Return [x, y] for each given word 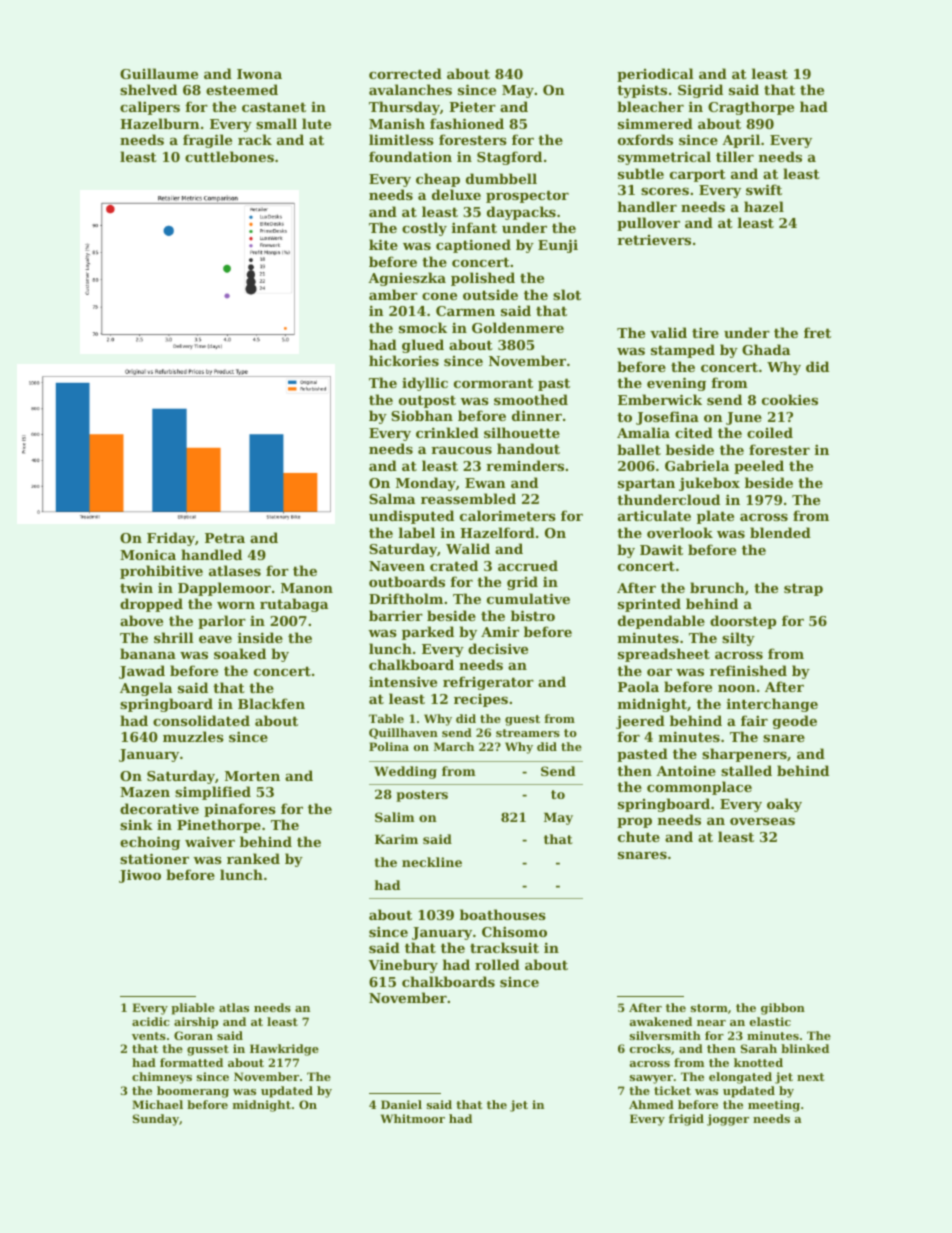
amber [393, 294]
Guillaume [159, 73]
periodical [655, 75]
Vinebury [403, 966]
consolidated [201, 720]
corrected [405, 73]
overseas [762, 821]
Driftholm [406, 598]
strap [803, 589]
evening [676, 384]
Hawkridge [284, 1050]
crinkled [447, 432]
